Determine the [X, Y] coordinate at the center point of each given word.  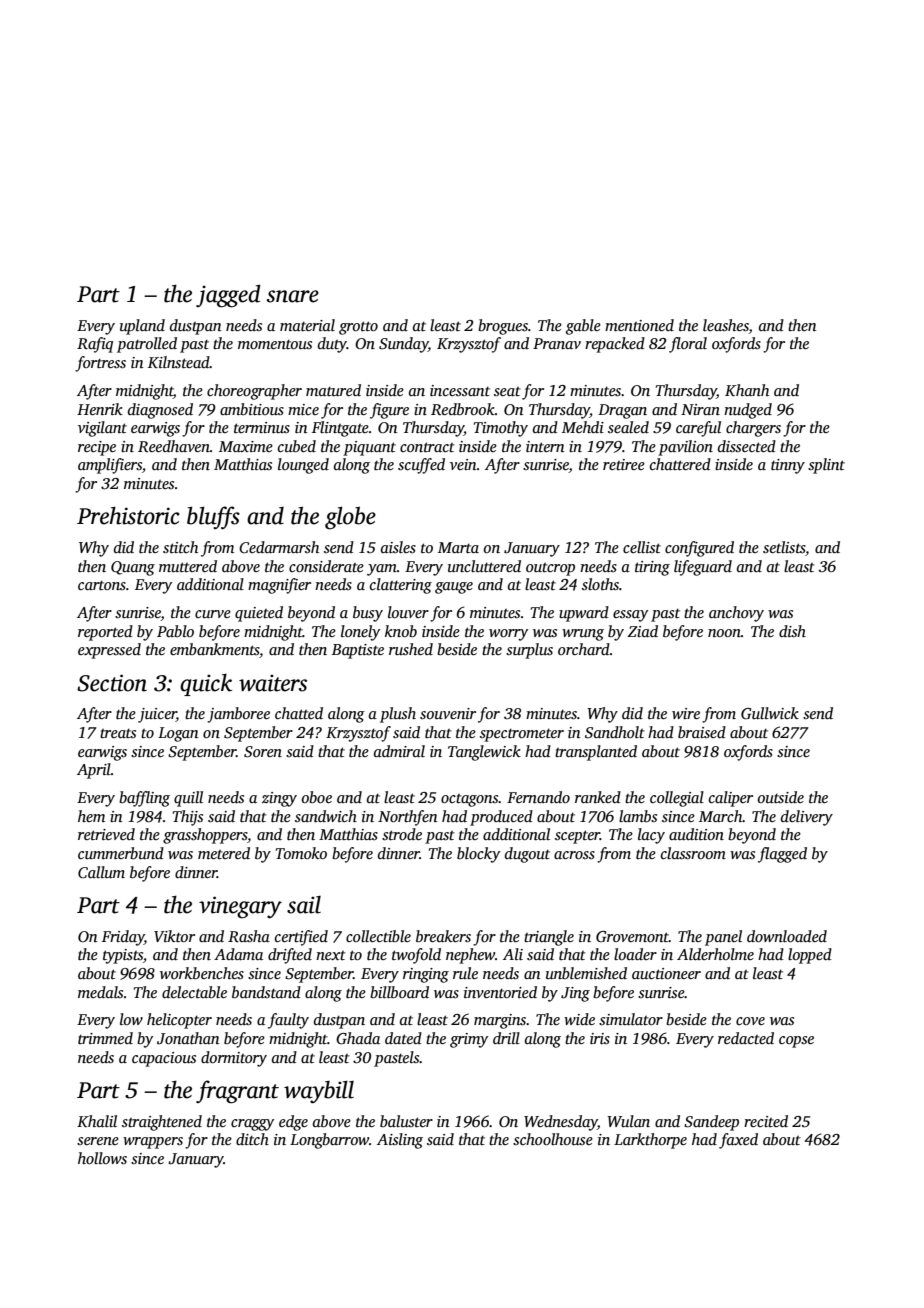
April [94, 771]
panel [723, 938]
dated [403, 1038]
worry [508, 635]
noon [724, 633]
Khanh [747, 390]
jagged [228, 296]
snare [293, 296]
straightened [162, 1123]
